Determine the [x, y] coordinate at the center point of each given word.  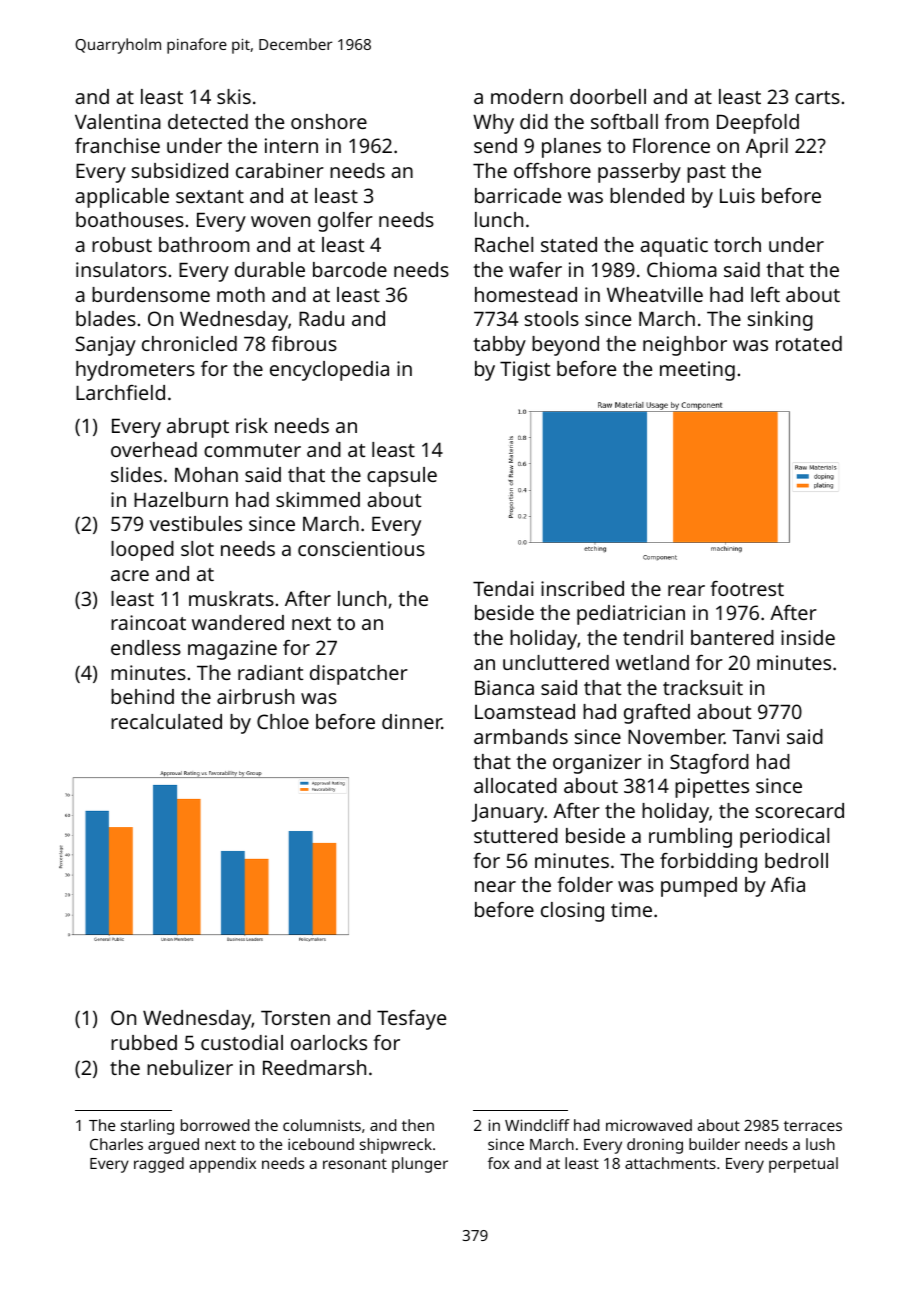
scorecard [800, 810]
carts [817, 97]
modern [527, 96]
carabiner [280, 170]
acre [130, 575]
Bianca [504, 687]
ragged [159, 1165]
